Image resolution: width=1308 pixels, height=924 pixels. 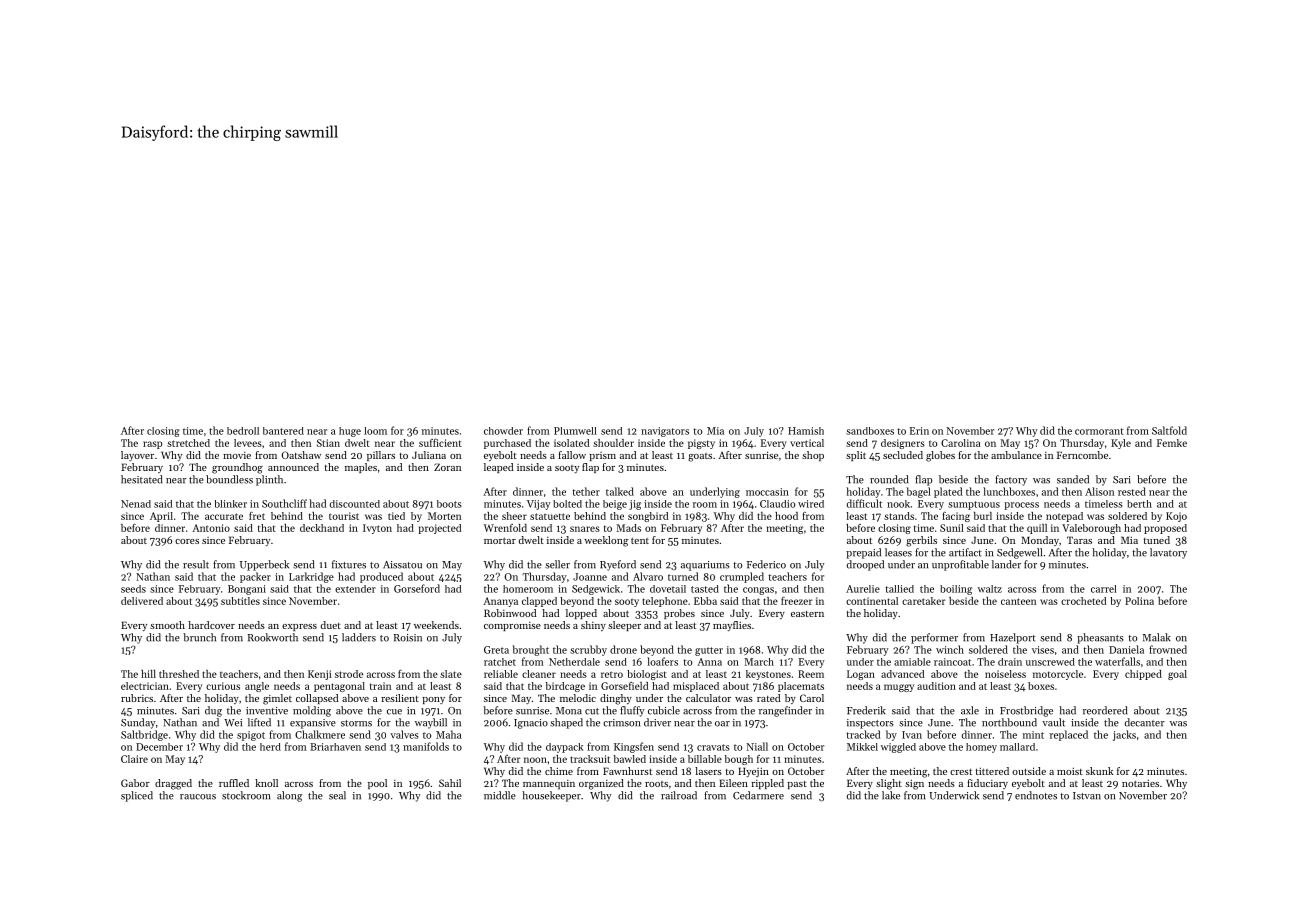 What do you see at coordinates (1169, 430) in the document?
I see `Saltfold` at bounding box center [1169, 430].
